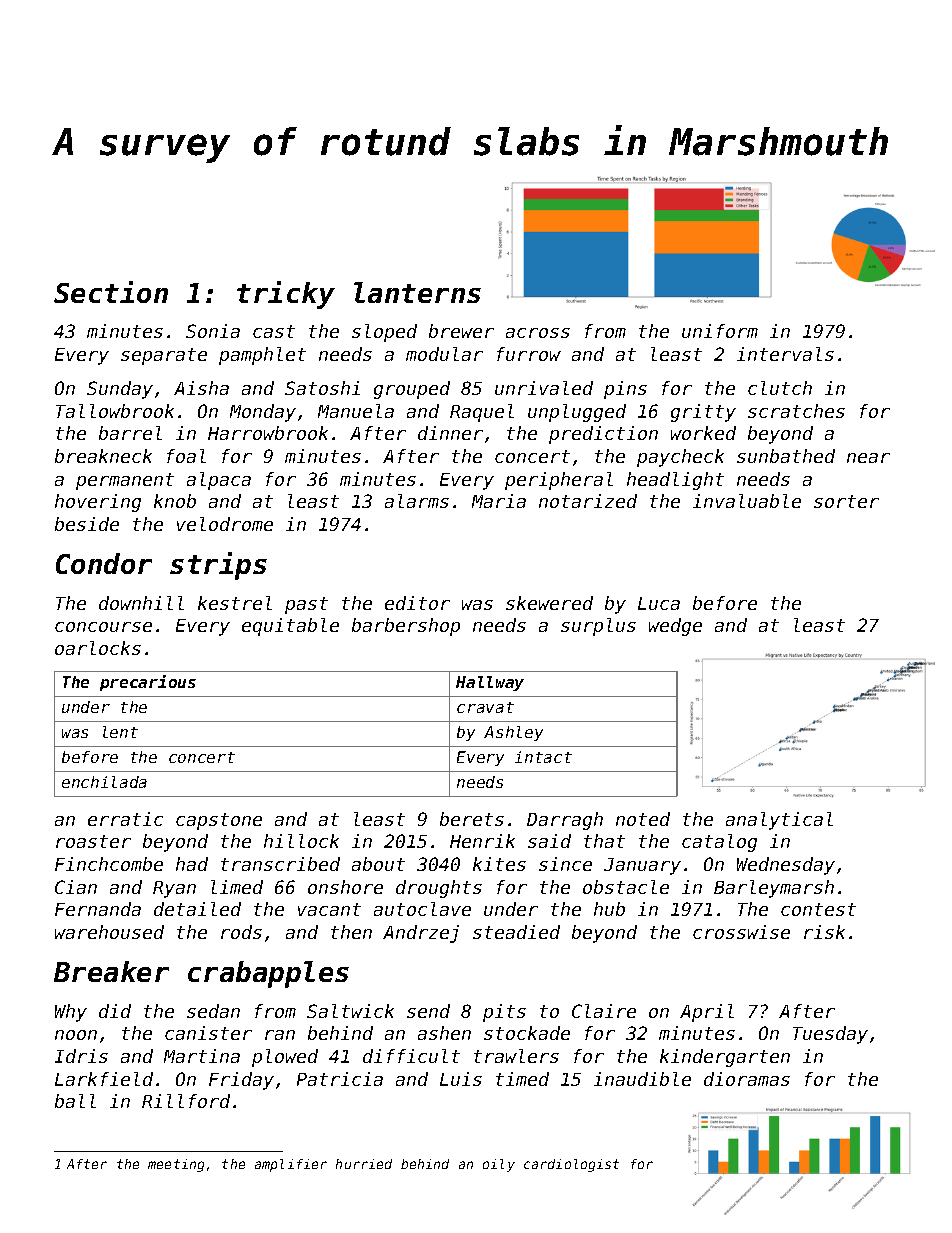 The height and width of the document is (1233, 952). Describe the element at coordinates (490, 683) in the document. I see `Hallway` at that location.
